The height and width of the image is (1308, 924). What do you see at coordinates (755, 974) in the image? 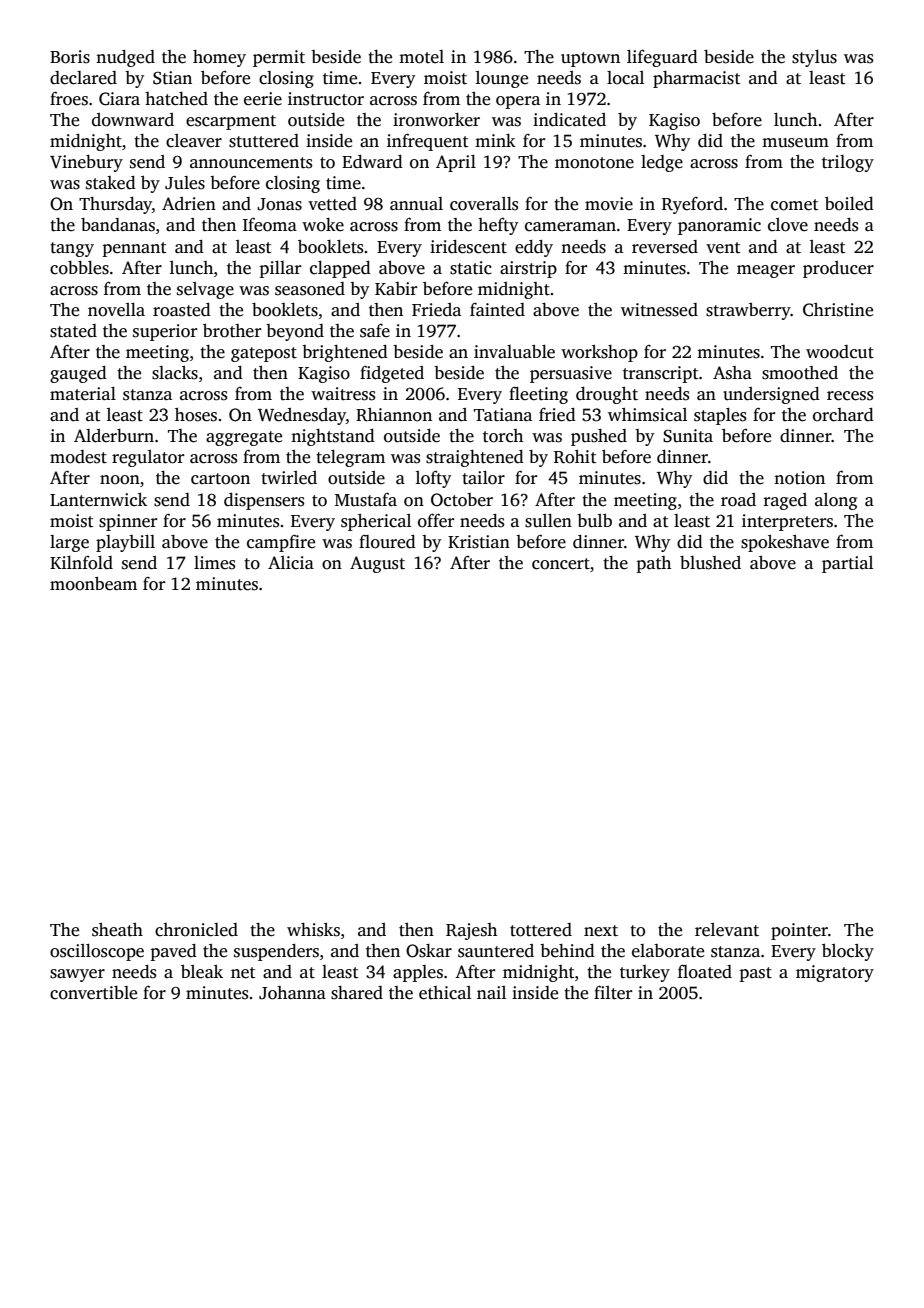
I see `past` at bounding box center [755, 974].
